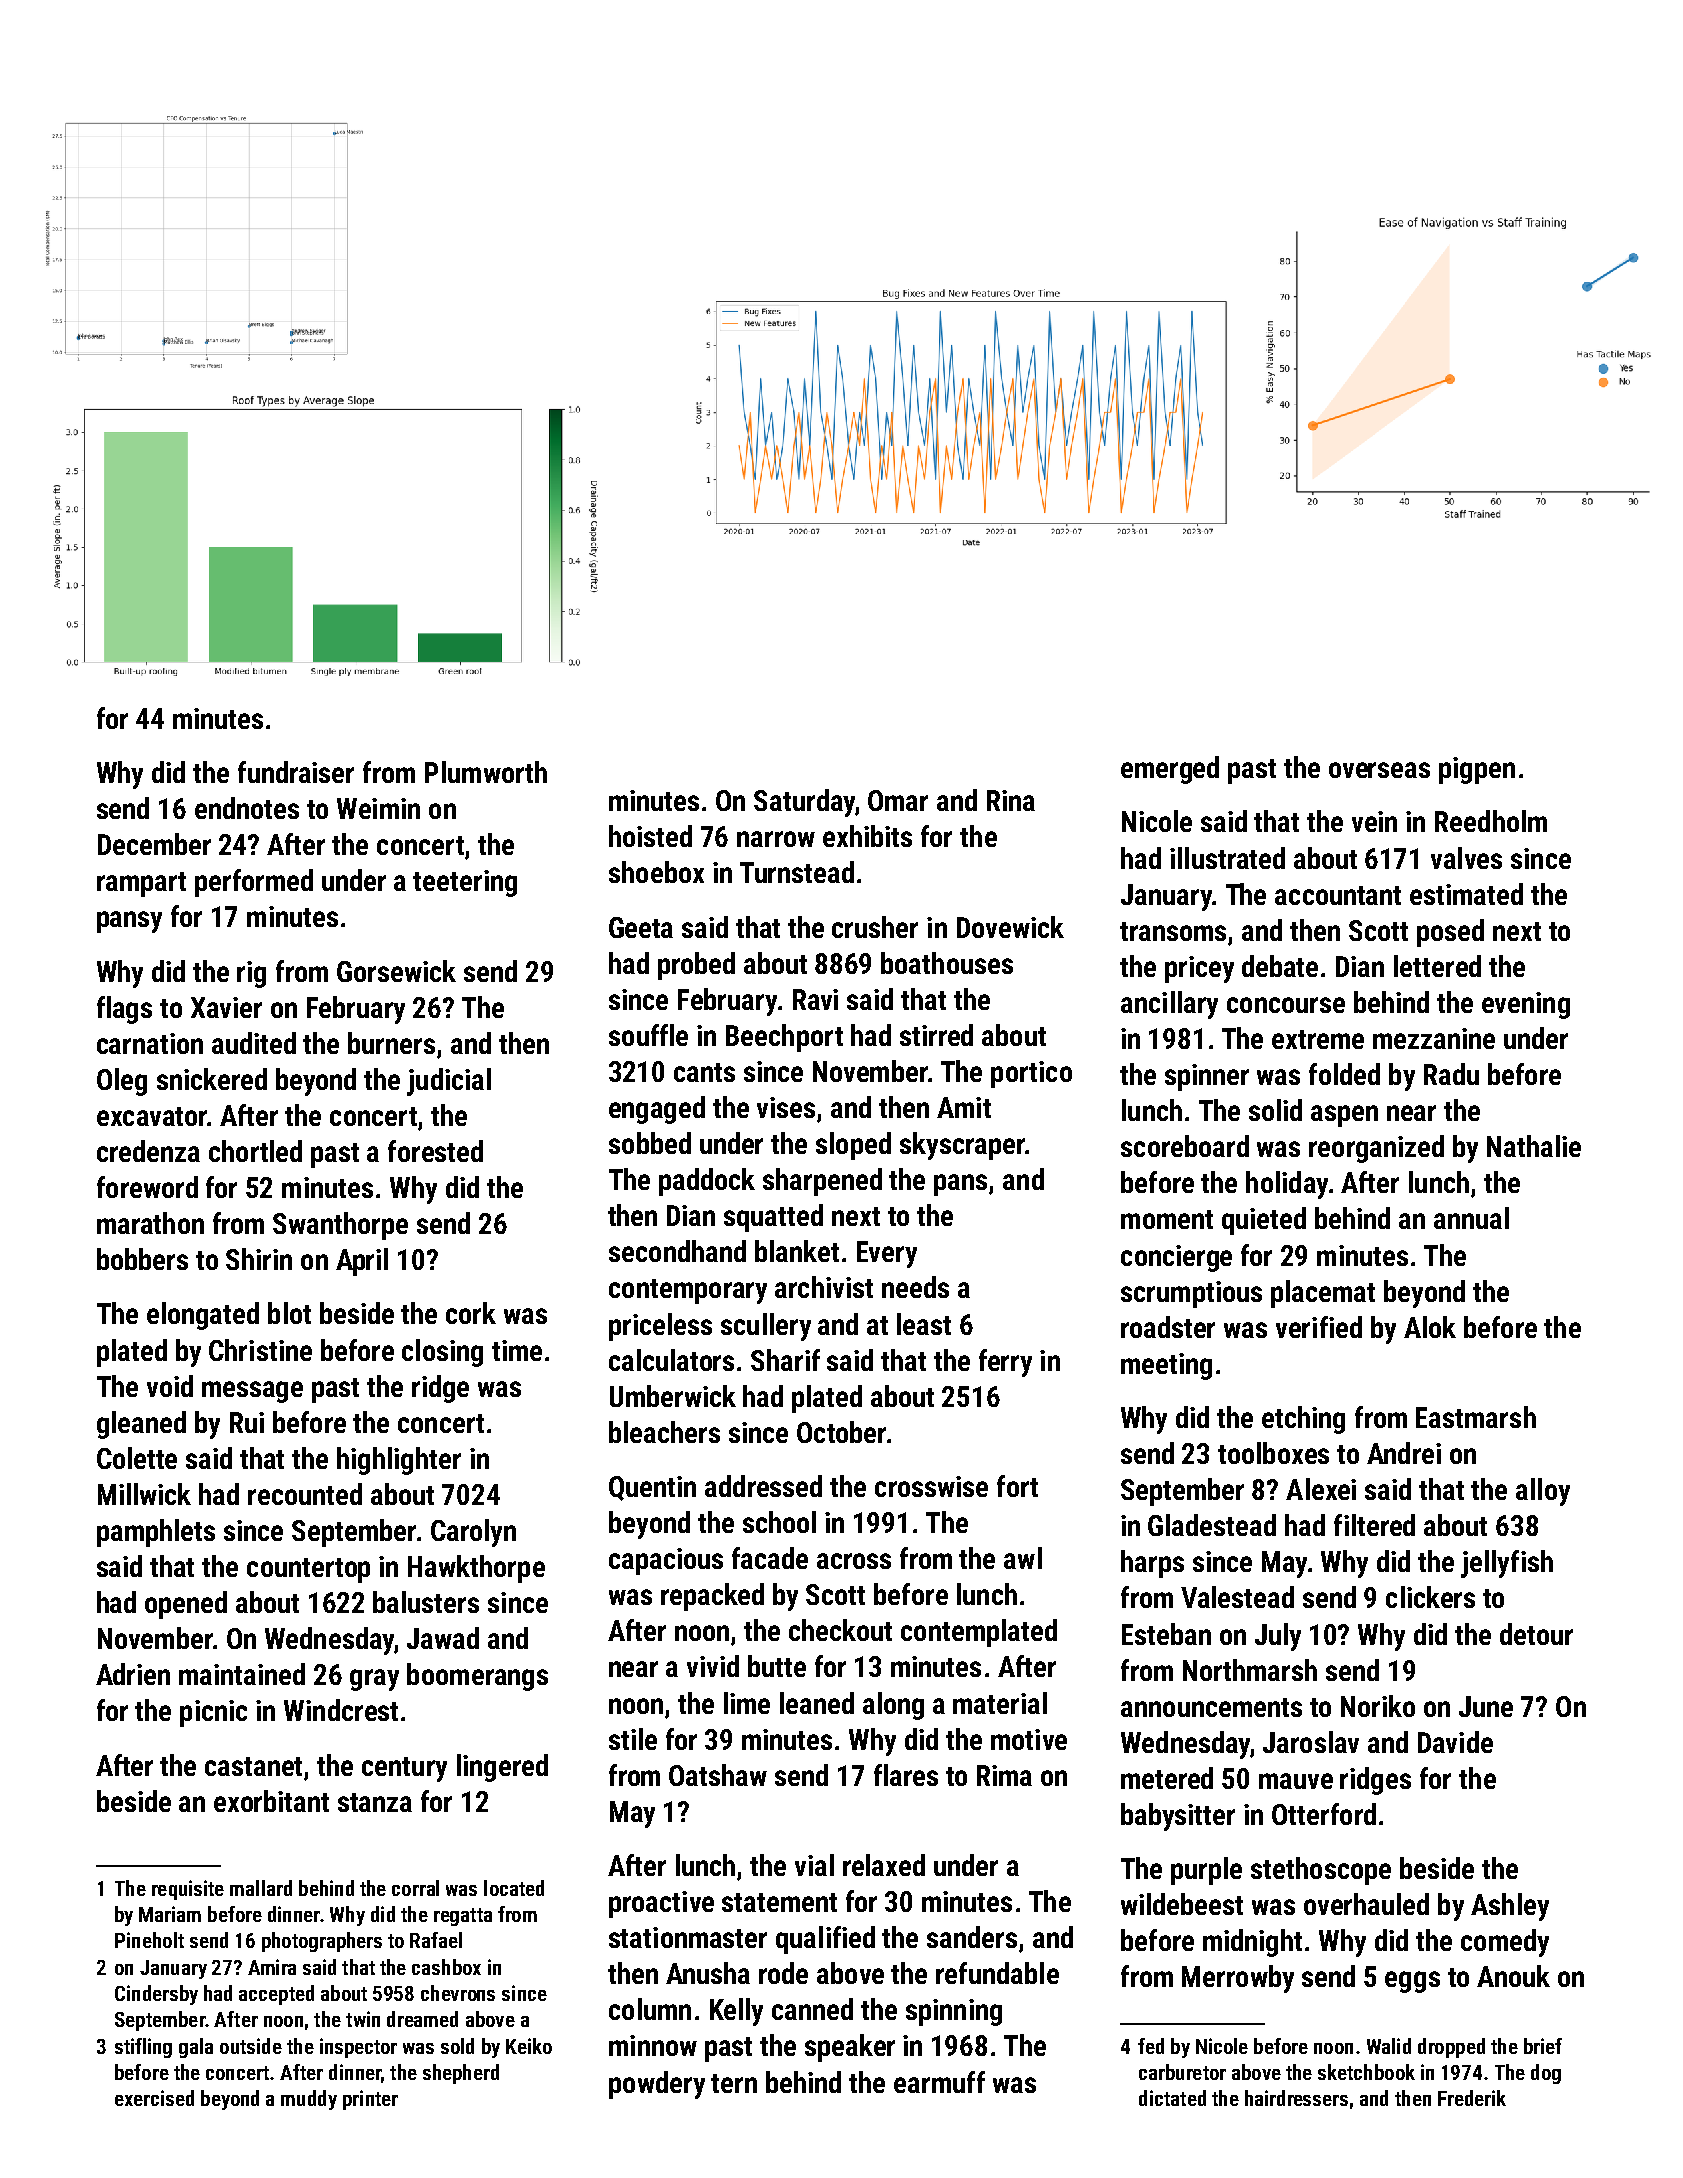  What do you see at coordinates (696, 966) in the screenshot?
I see `probed` at bounding box center [696, 966].
